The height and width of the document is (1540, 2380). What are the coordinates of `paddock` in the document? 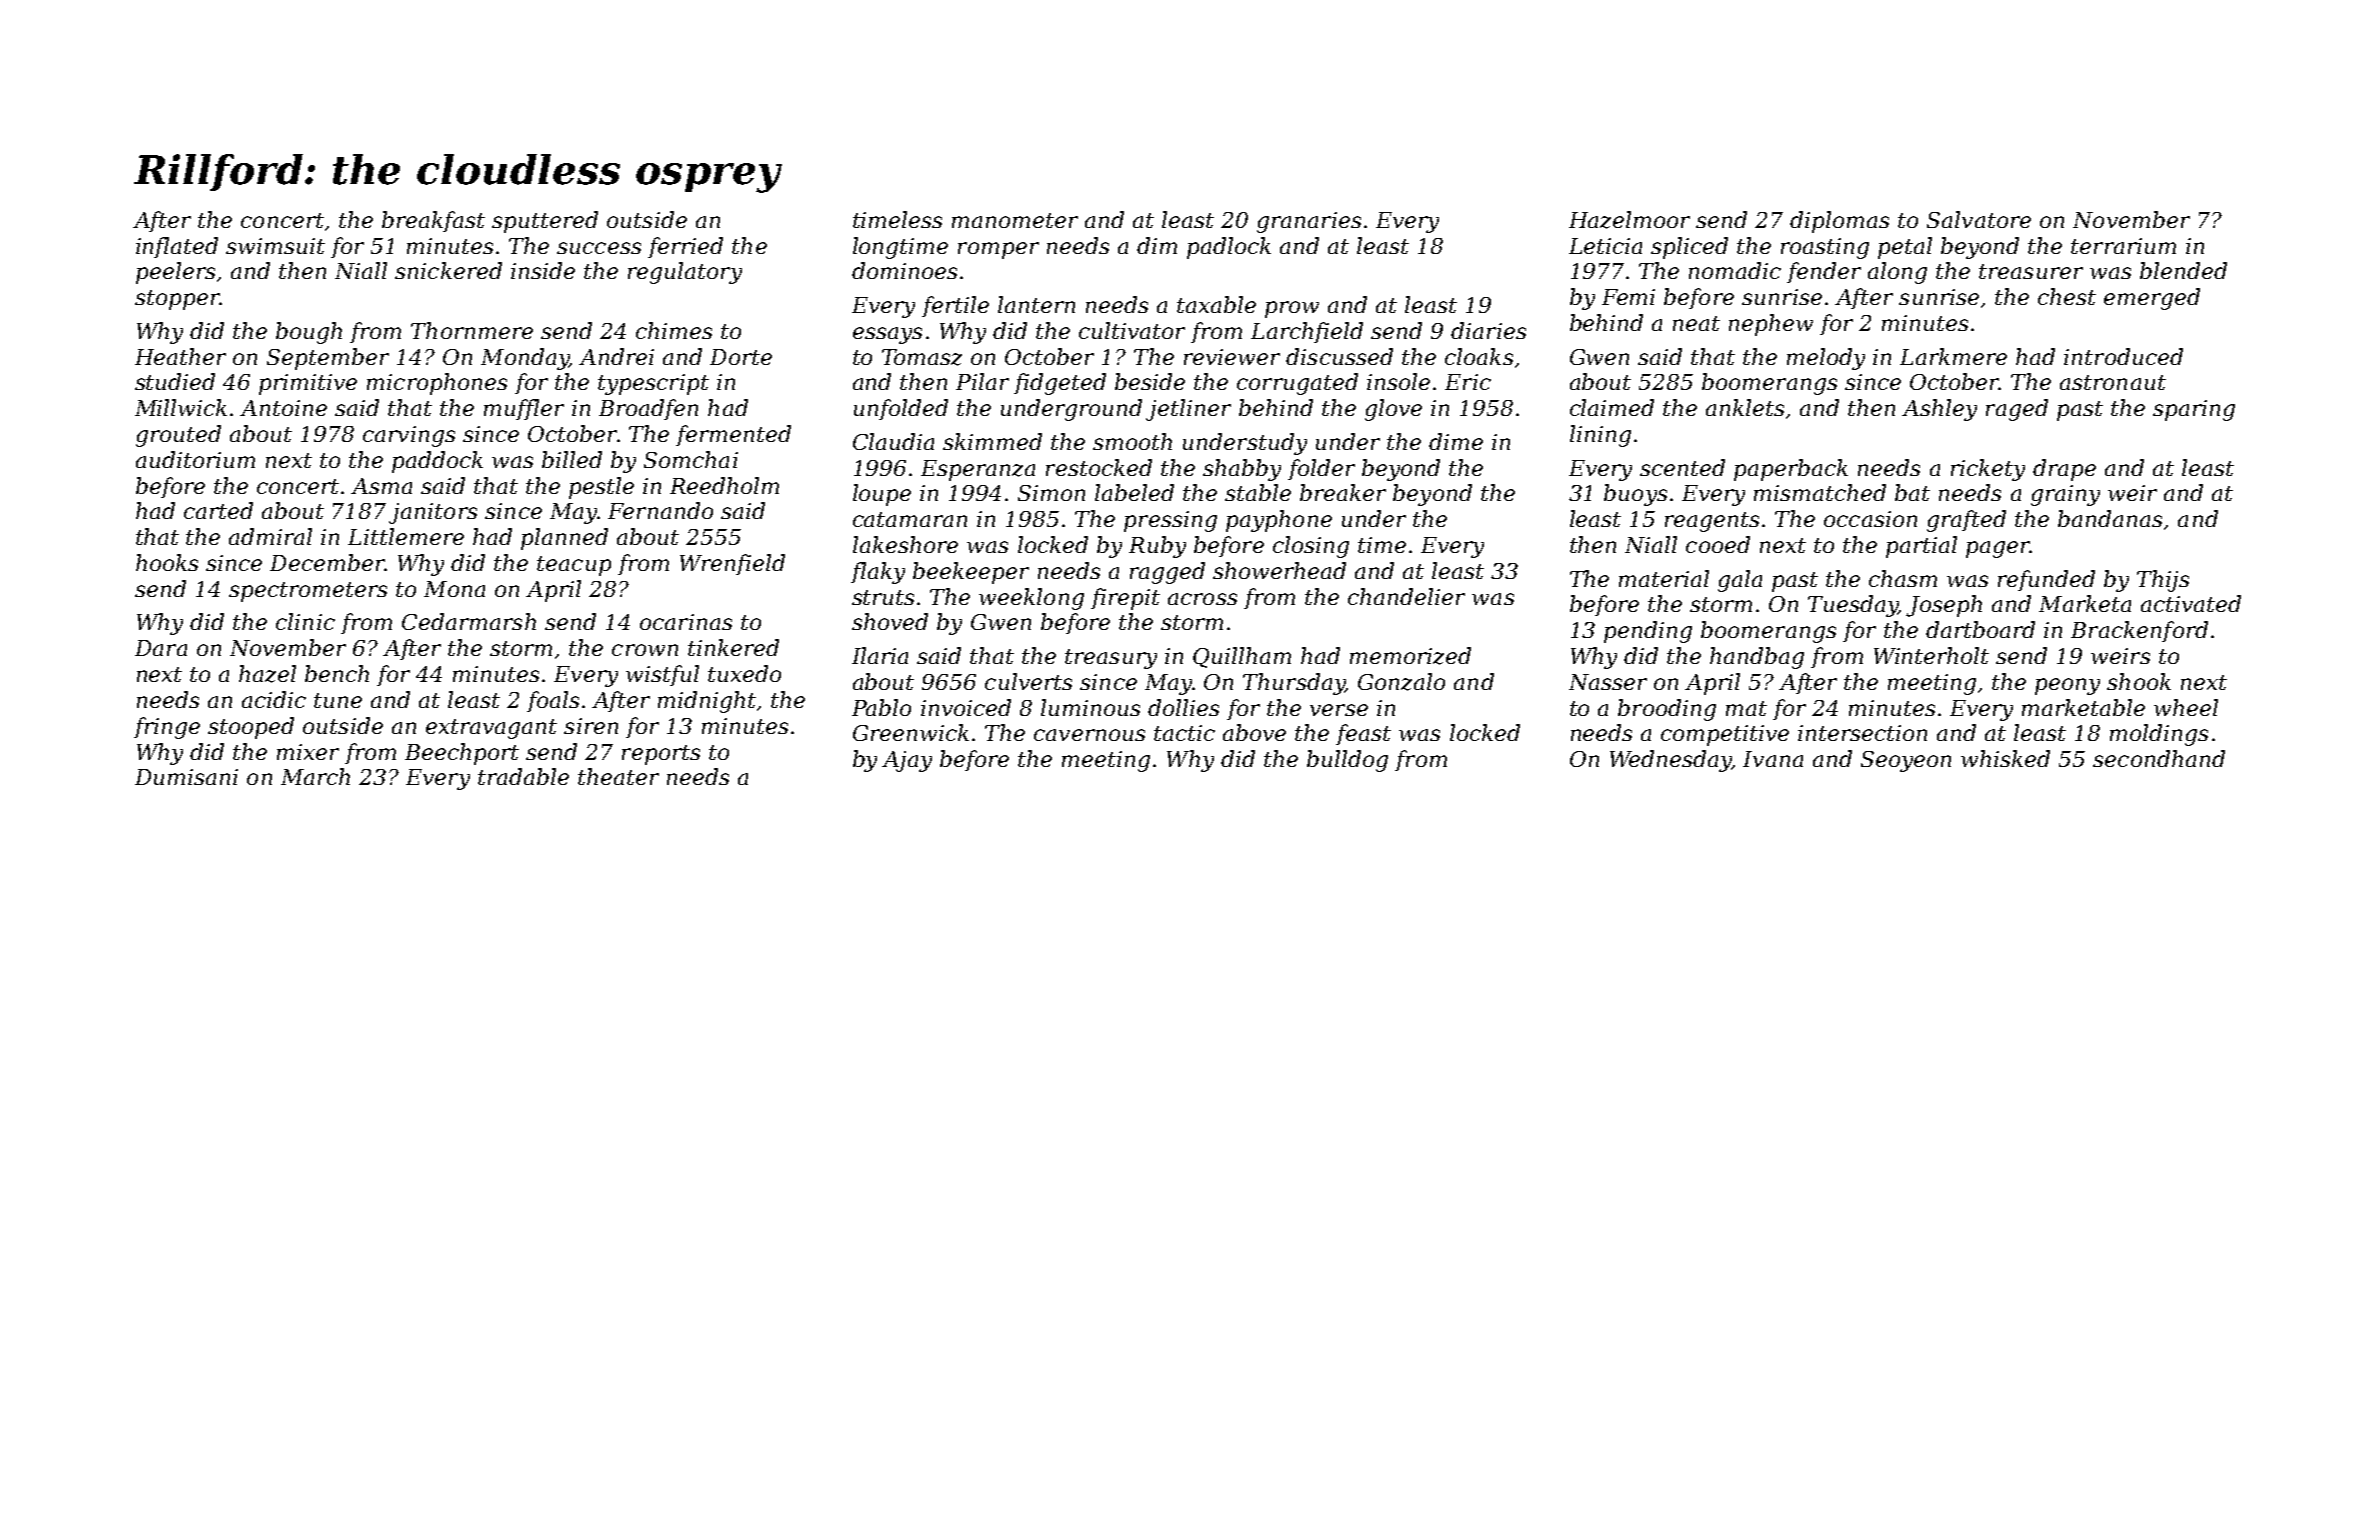 It's located at (437, 462).
